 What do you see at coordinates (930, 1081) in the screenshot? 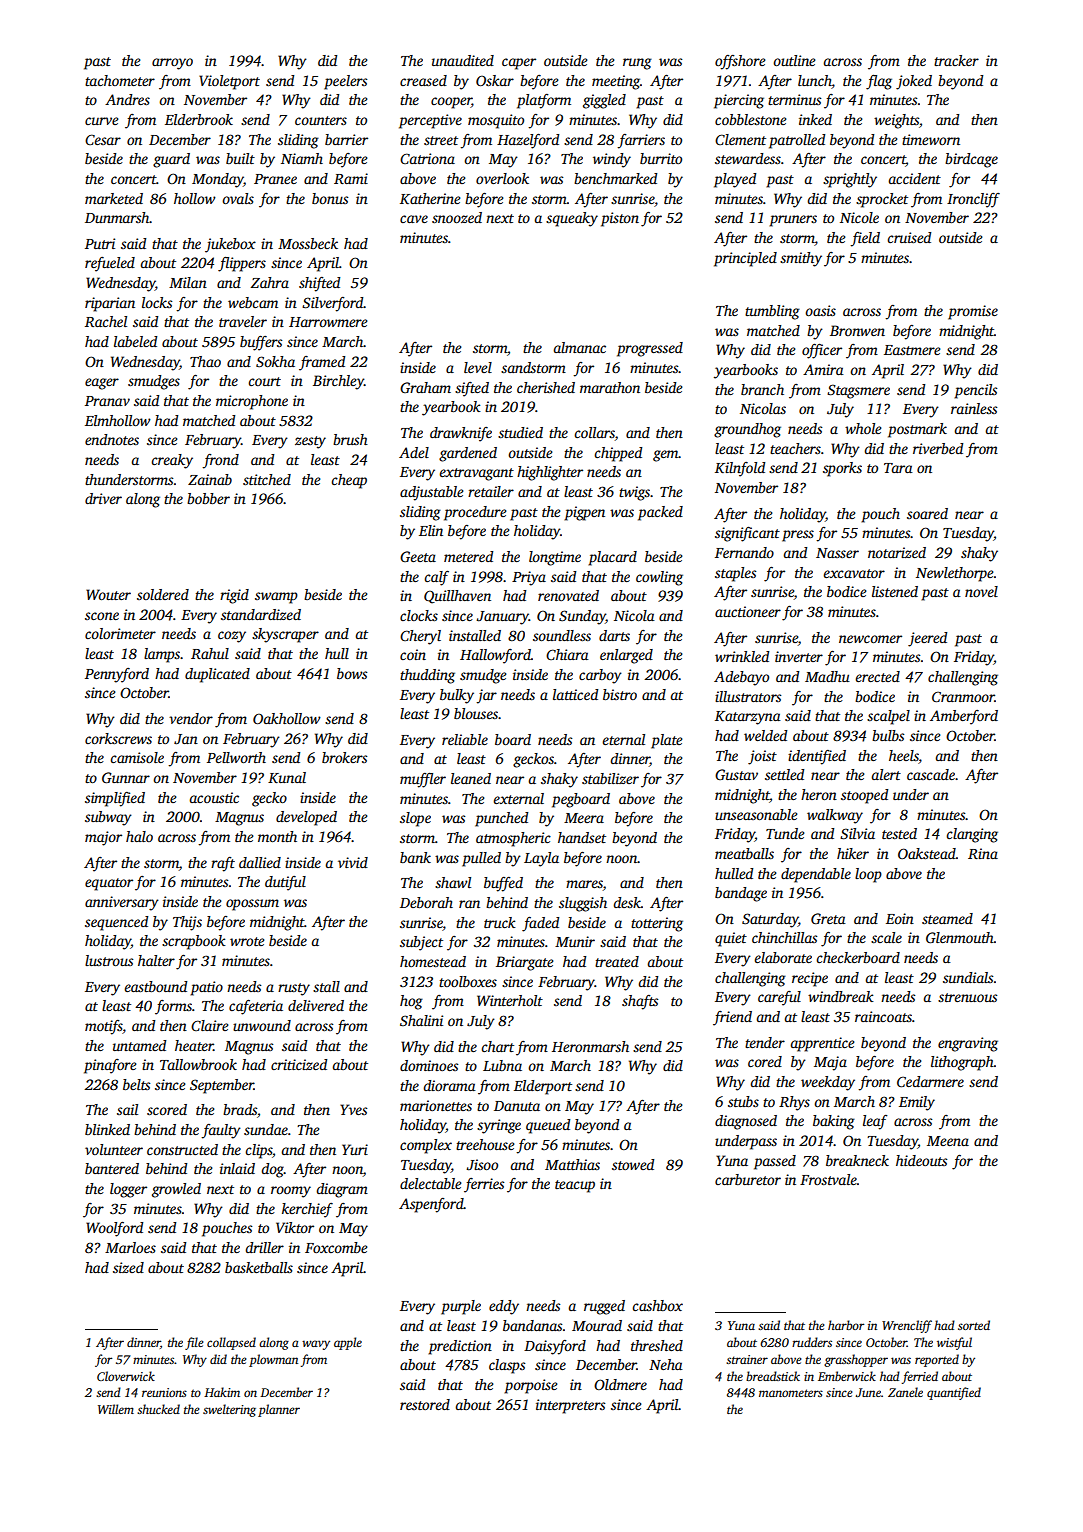
I see `Cedarmere` at bounding box center [930, 1081].
